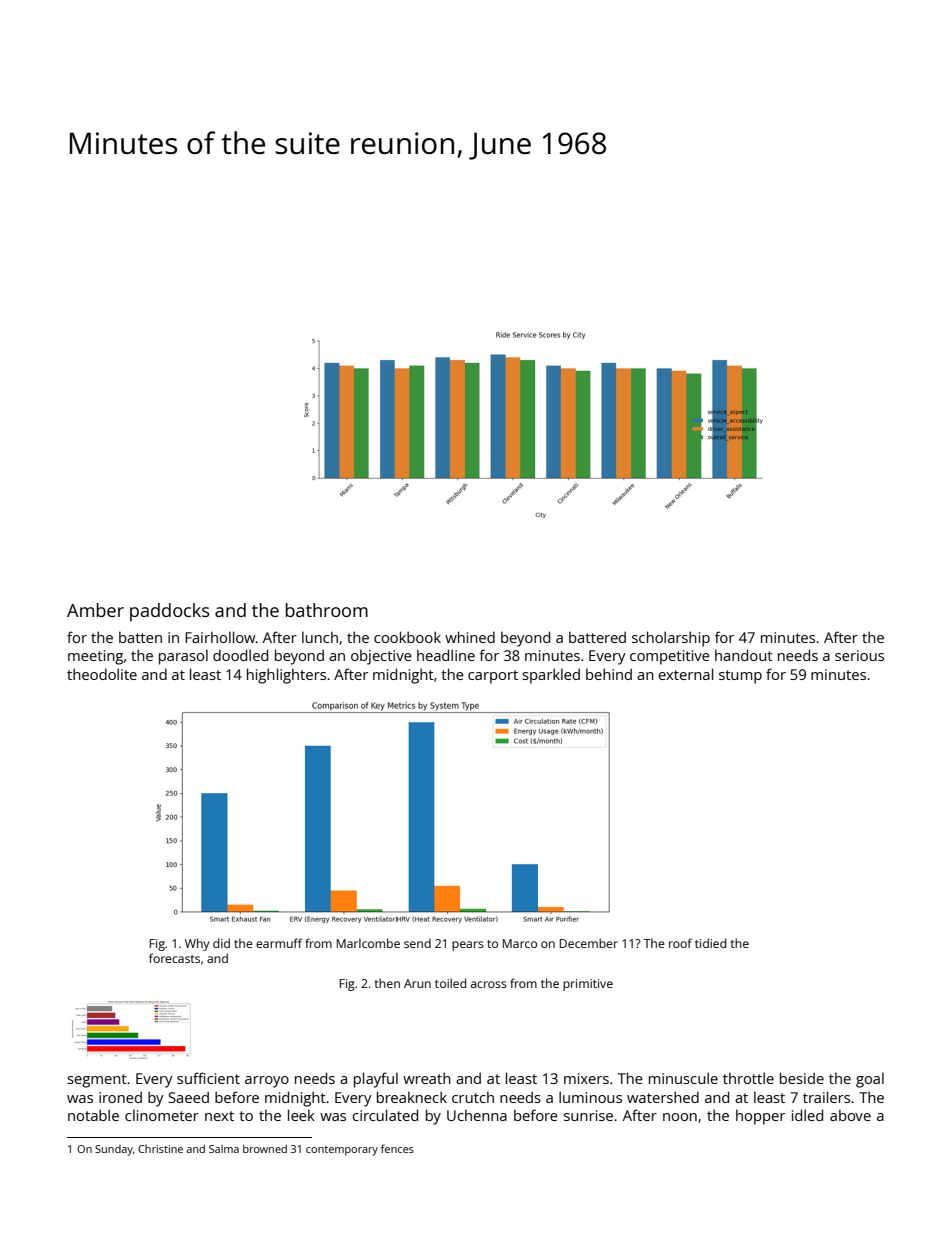 The width and height of the page is (952, 1233). I want to click on primitive, so click(588, 985).
